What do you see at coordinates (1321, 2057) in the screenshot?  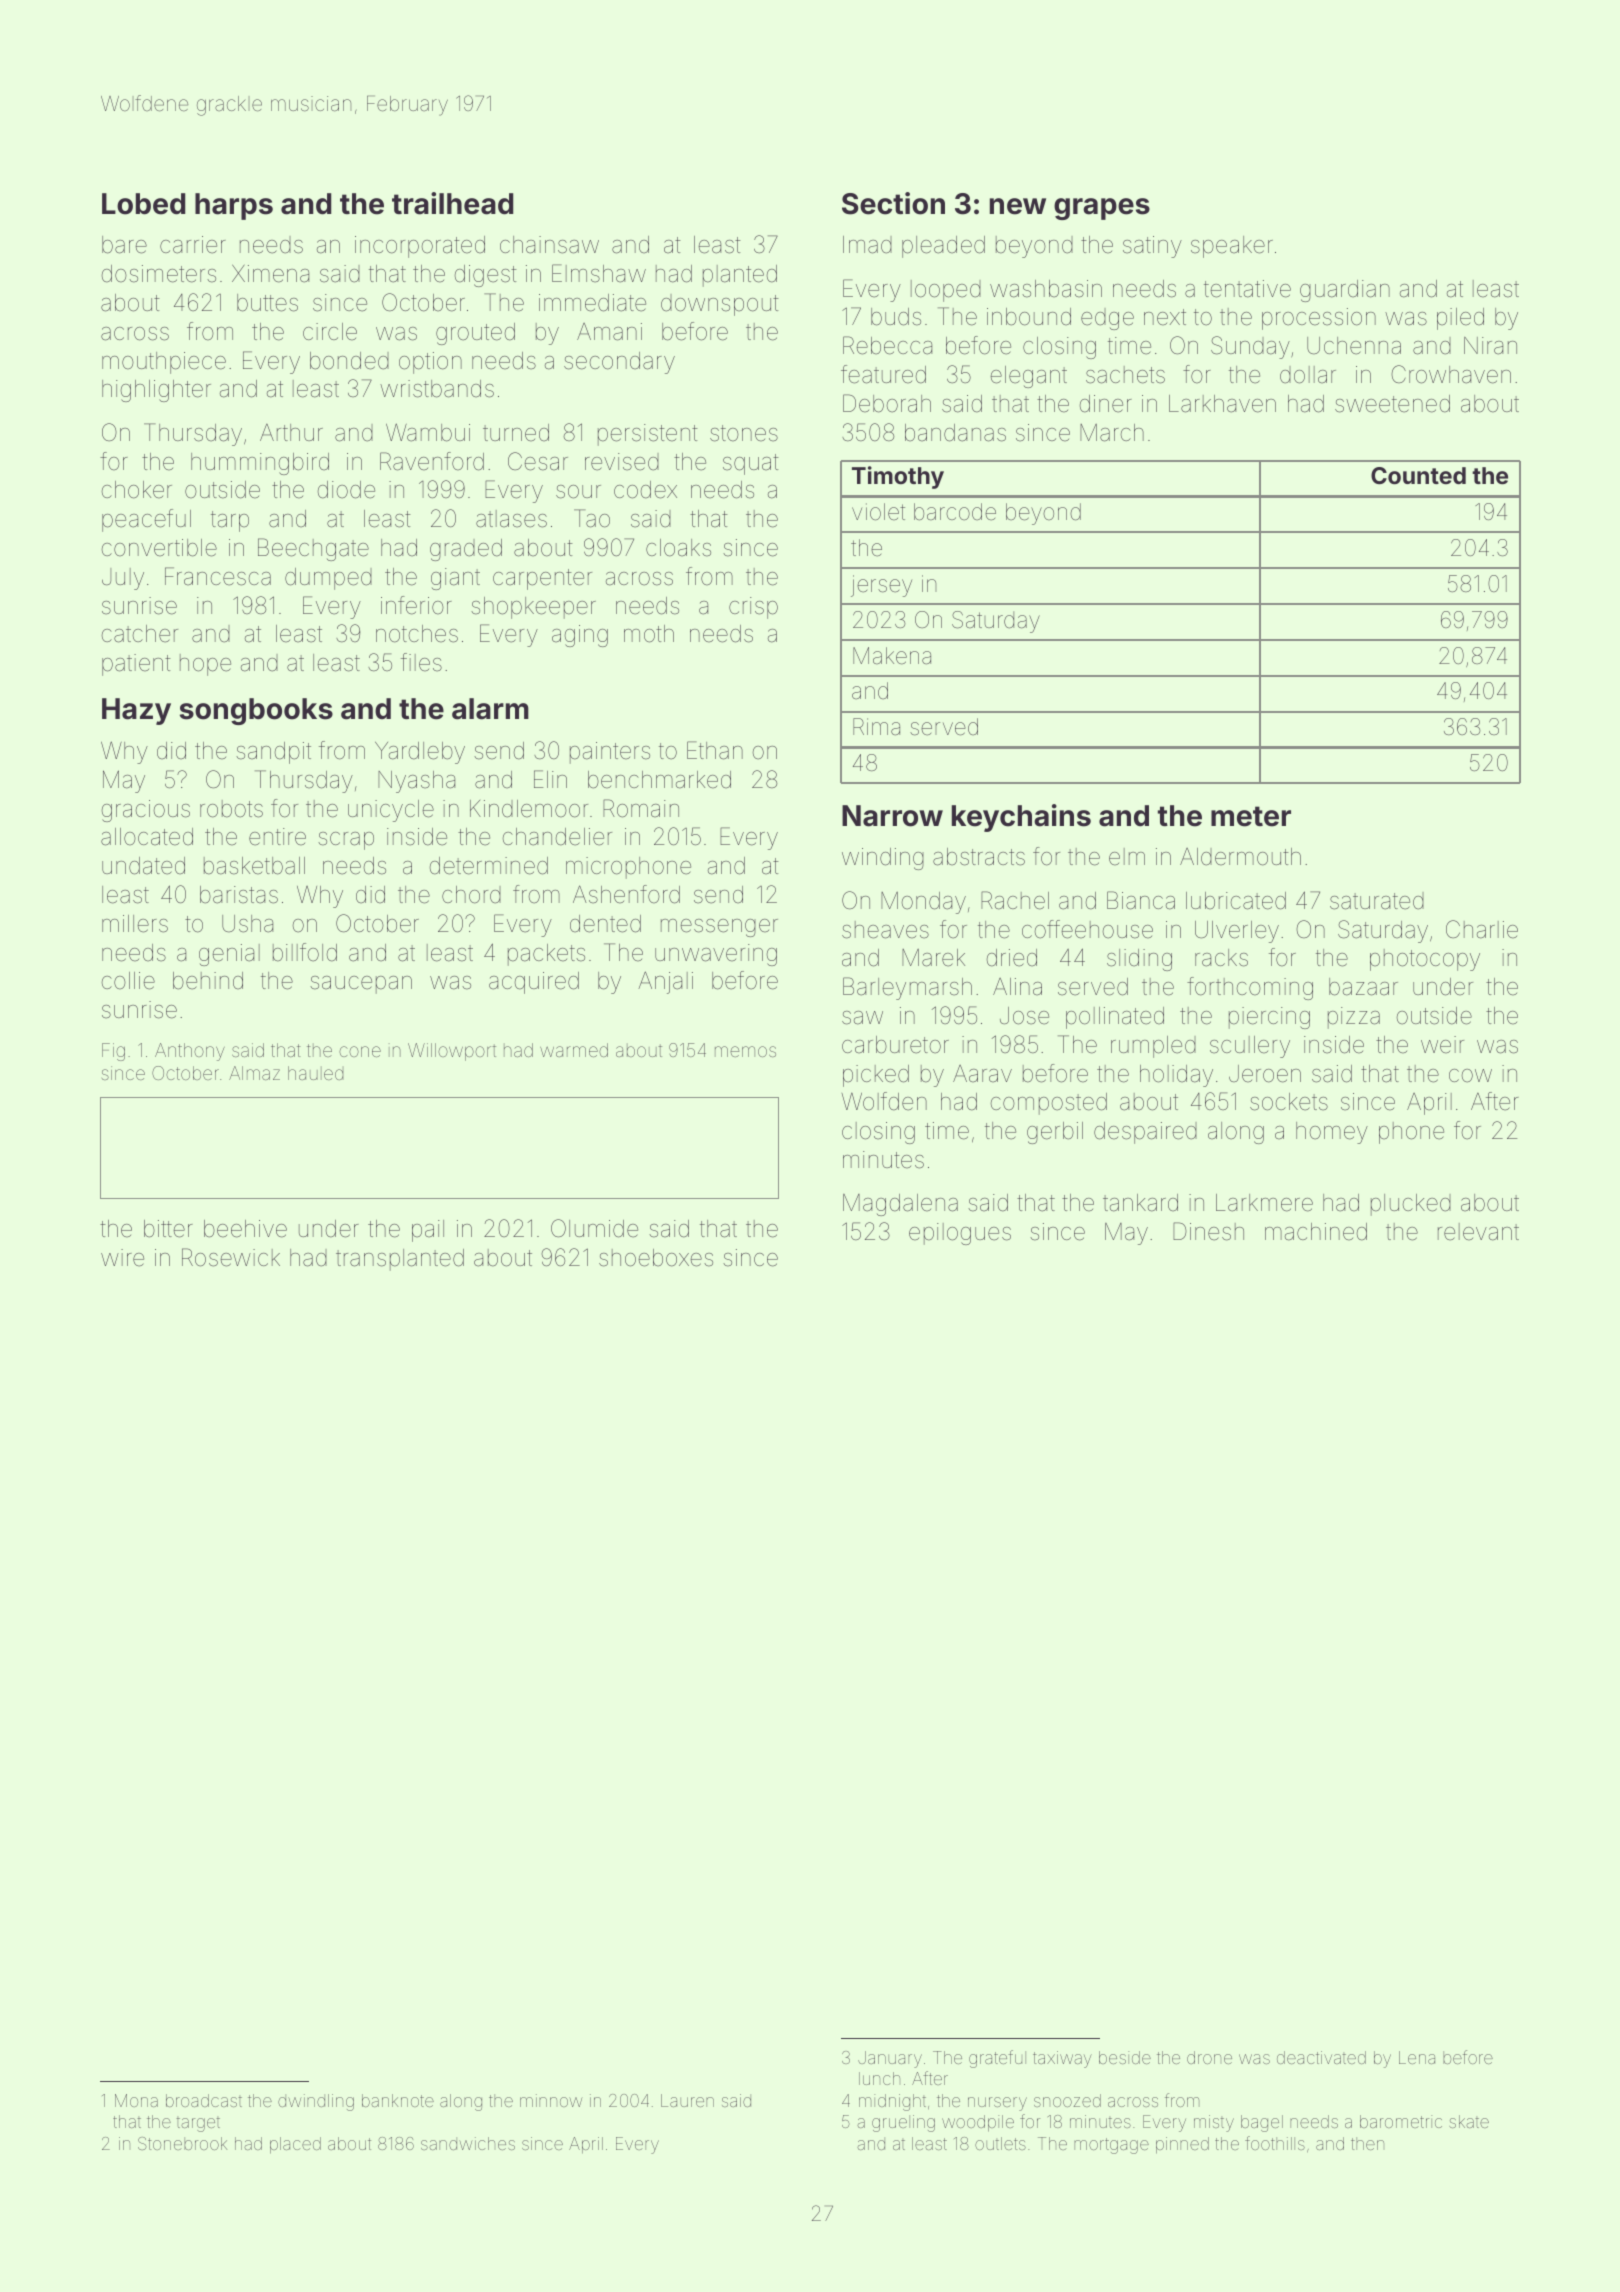 I see `deactivated` at bounding box center [1321, 2057].
